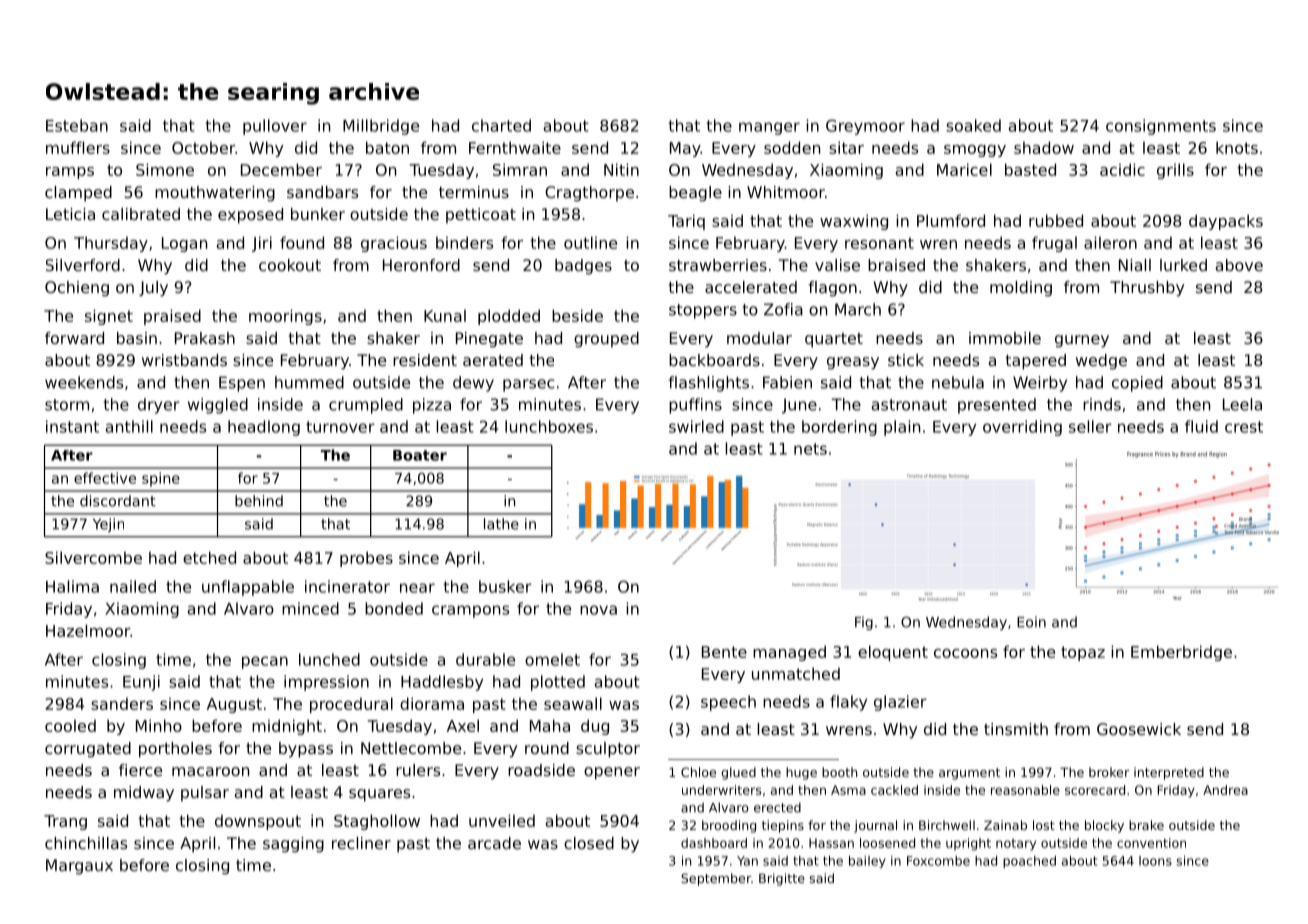  What do you see at coordinates (65, 822) in the screenshot?
I see `Trang` at bounding box center [65, 822].
